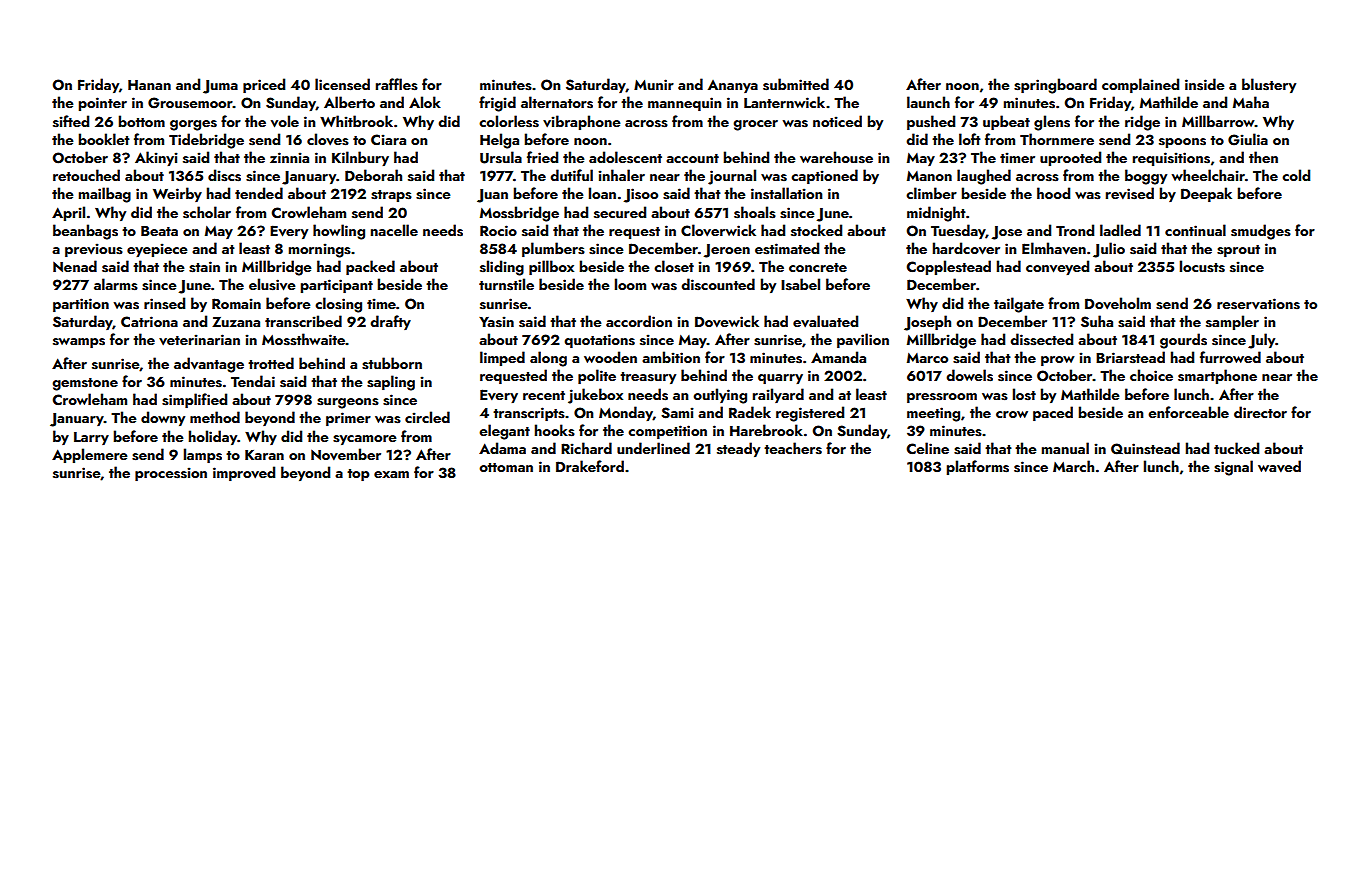  I want to click on Cloverwick, so click(718, 230).
